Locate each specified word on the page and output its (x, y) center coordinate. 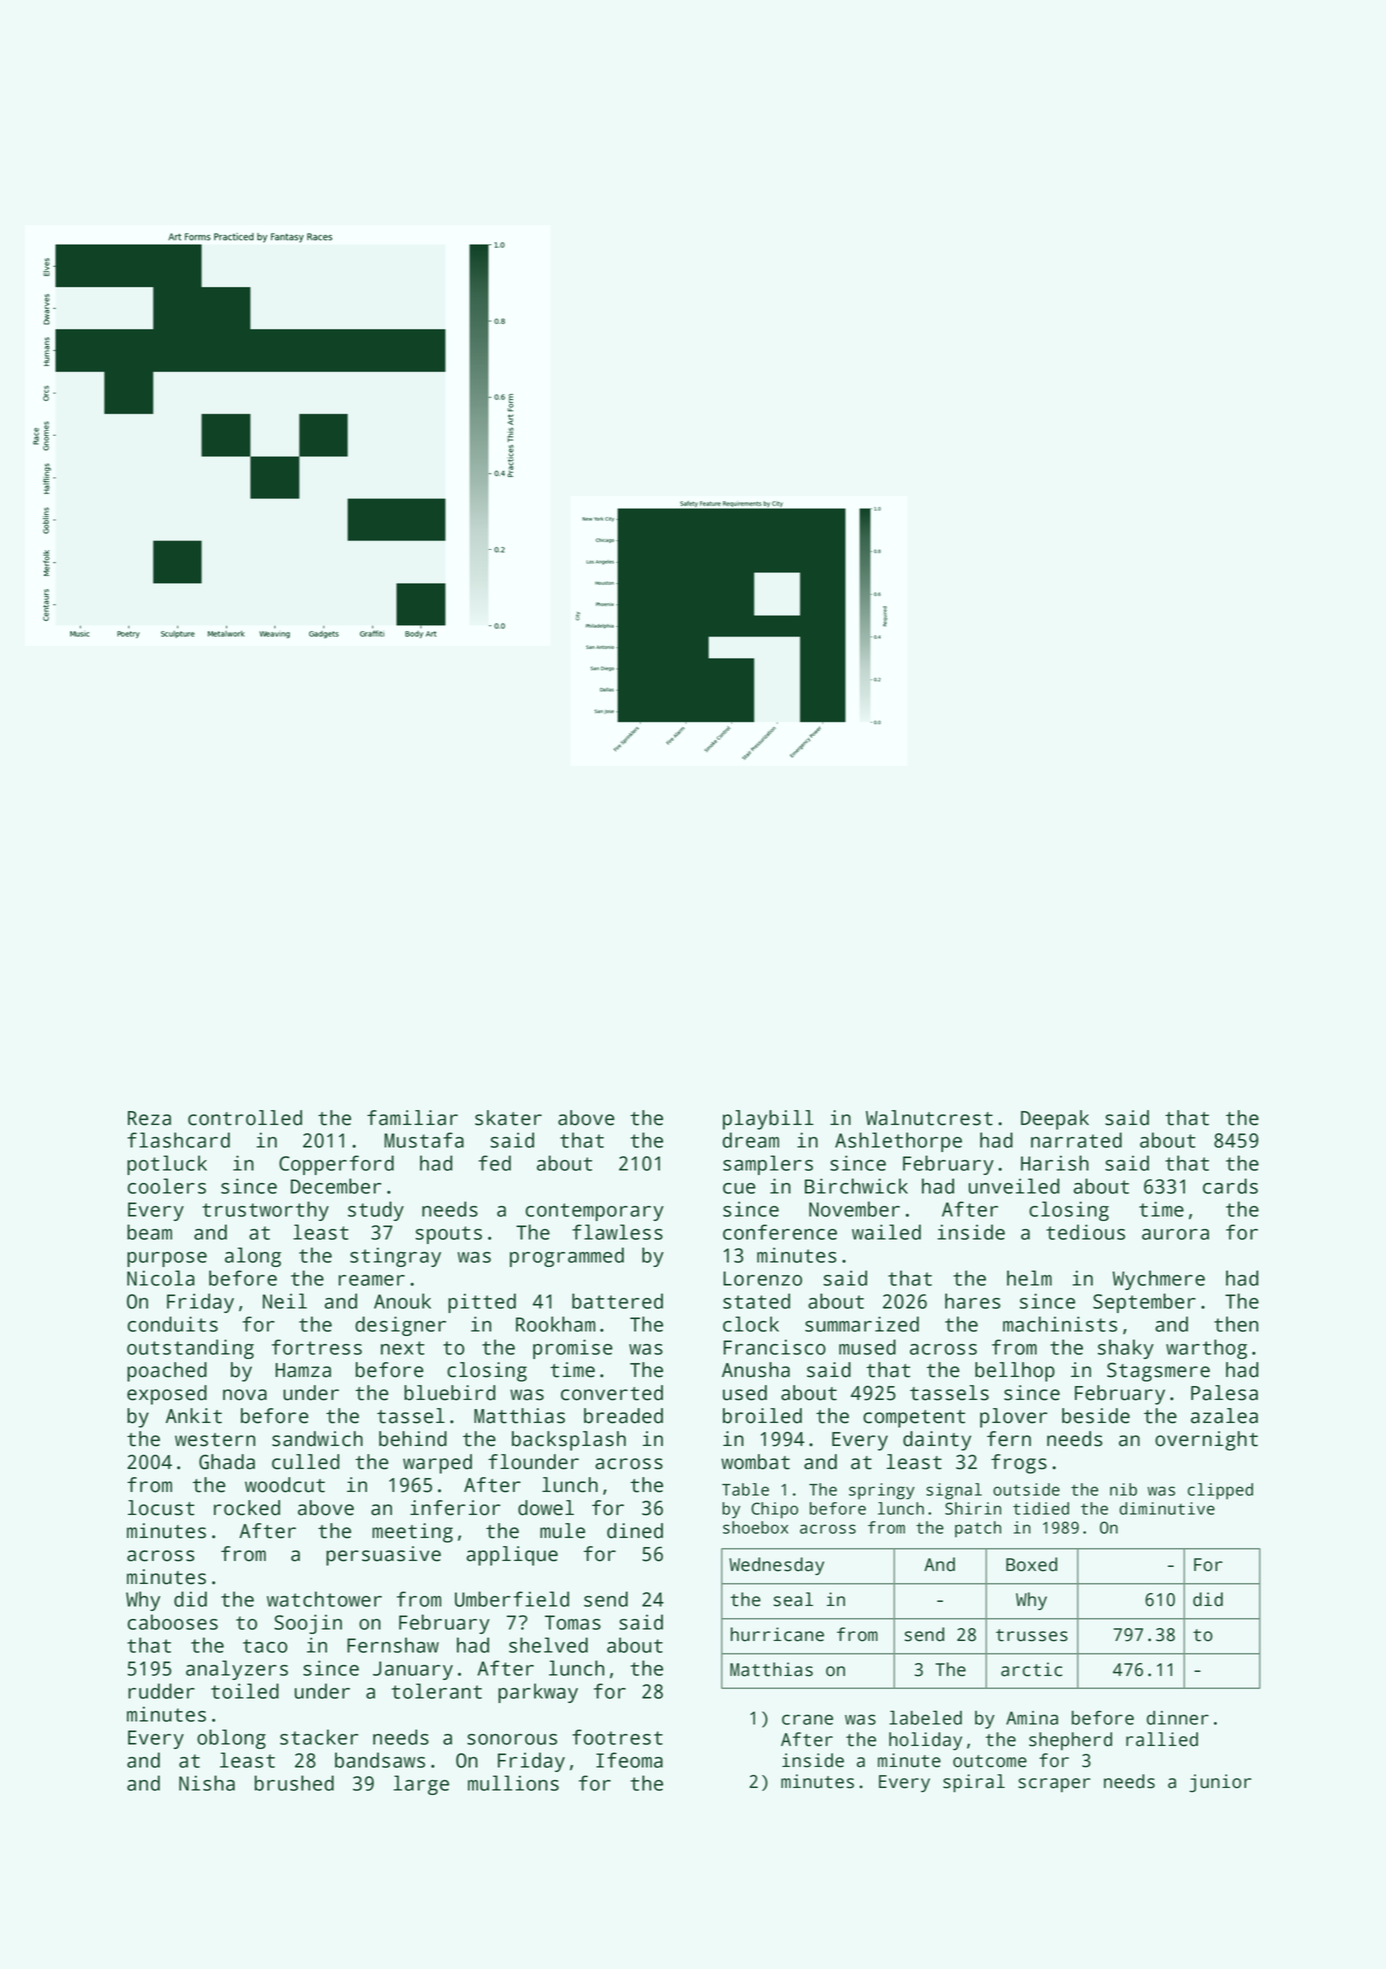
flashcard (178, 1140)
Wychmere (1158, 1280)
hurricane (777, 1634)
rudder (161, 1691)
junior (1220, 1783)
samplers (768, 1165)
